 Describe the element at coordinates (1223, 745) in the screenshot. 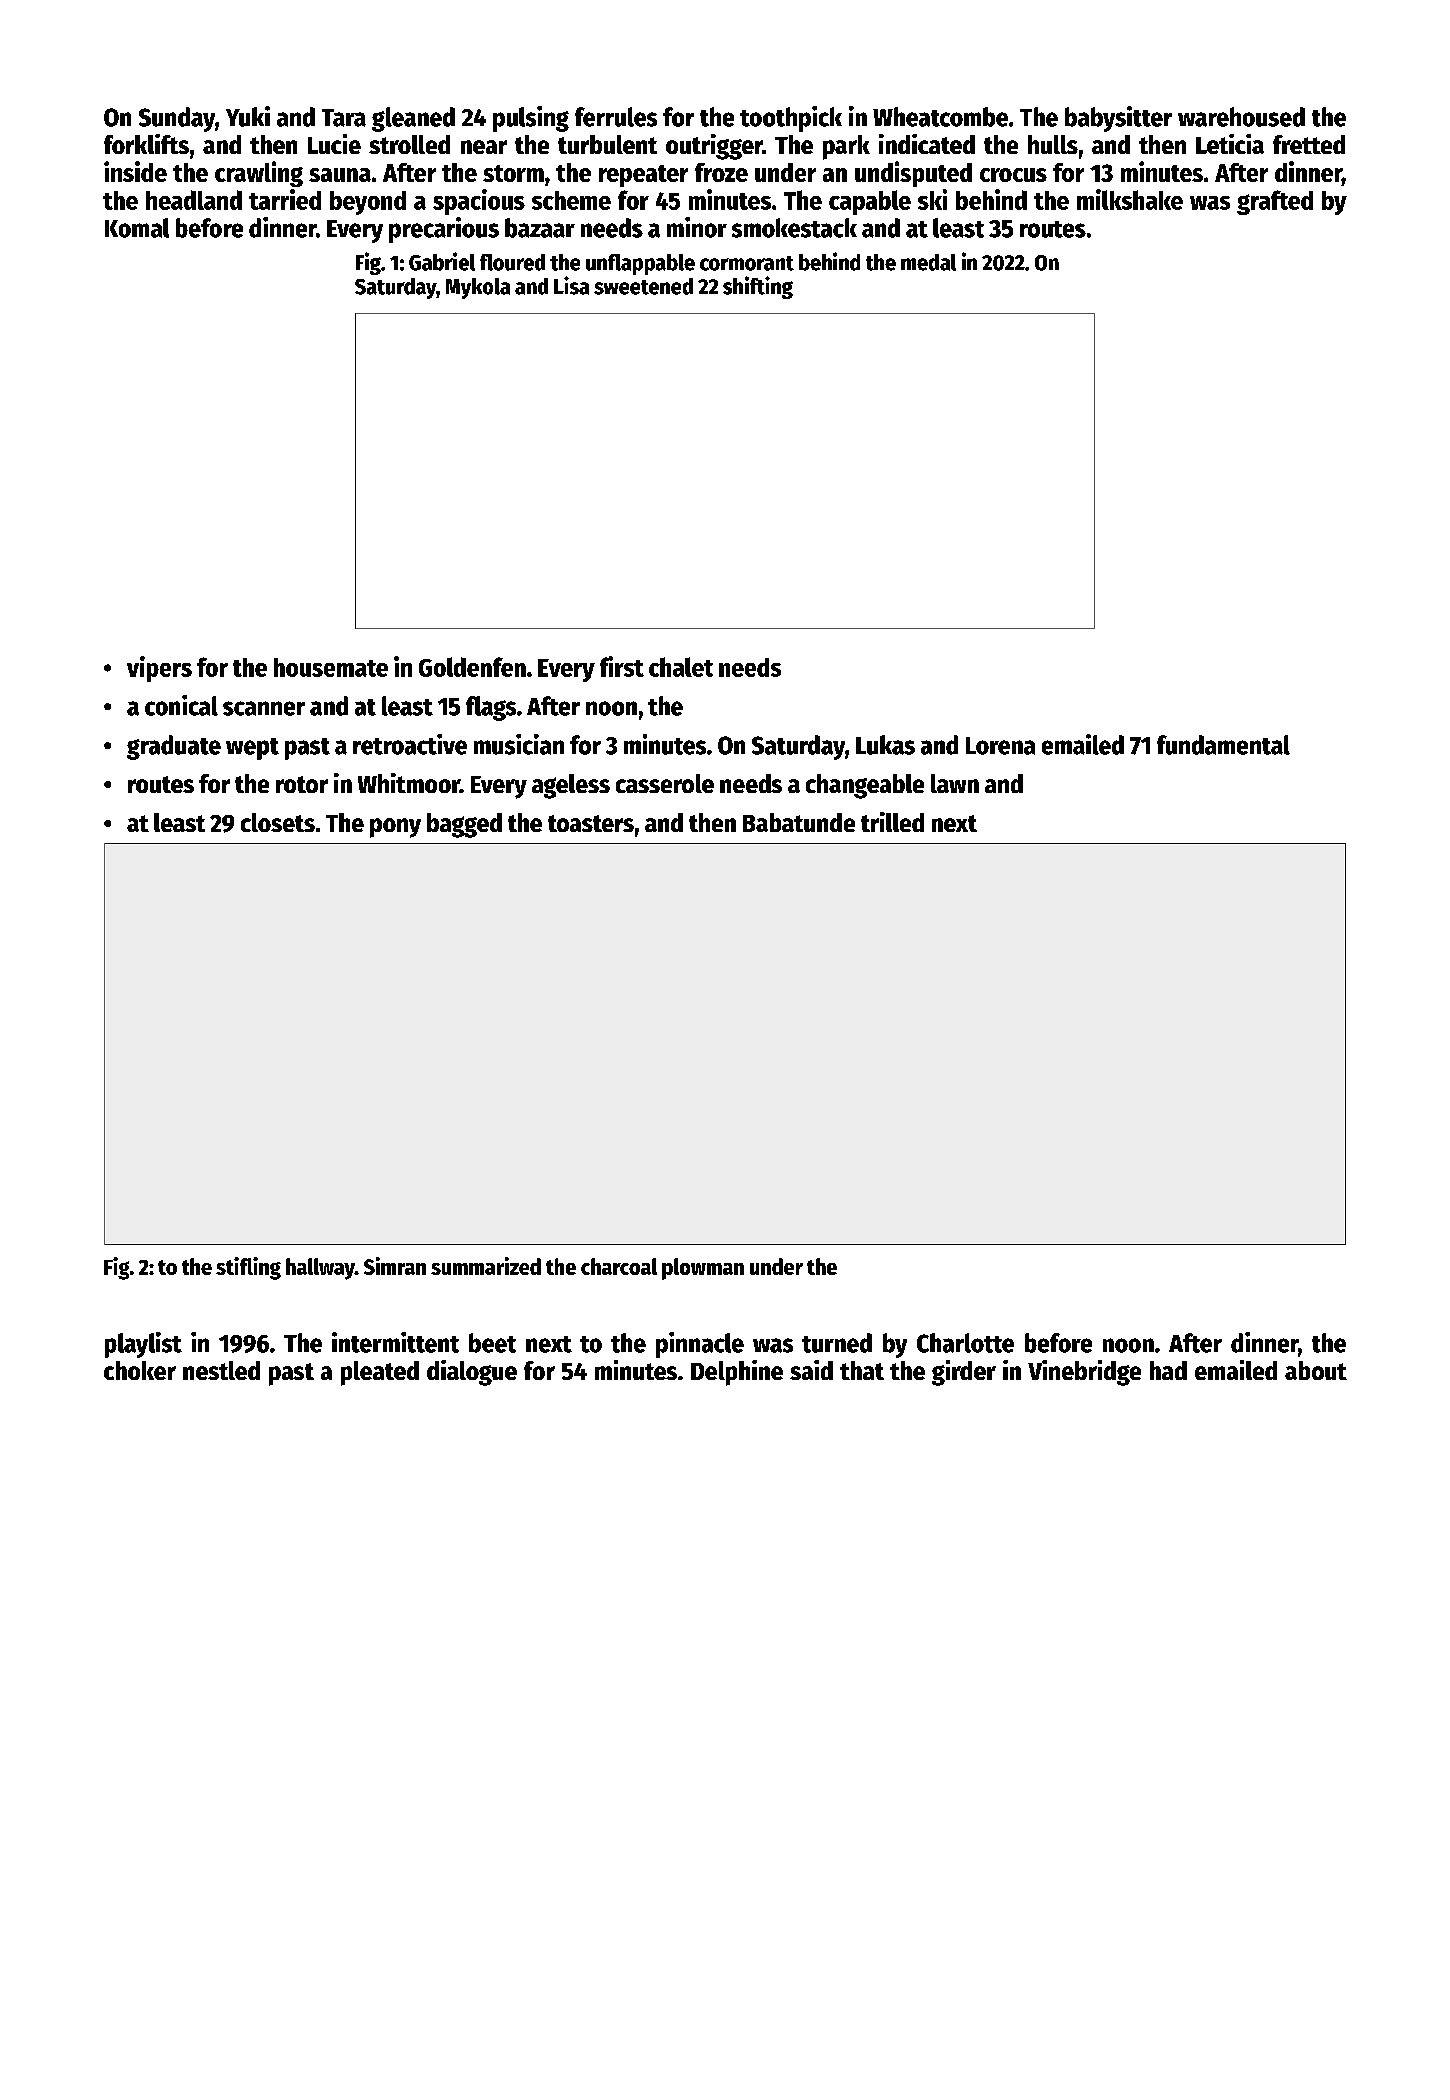

I see `fundamental` at that location.
